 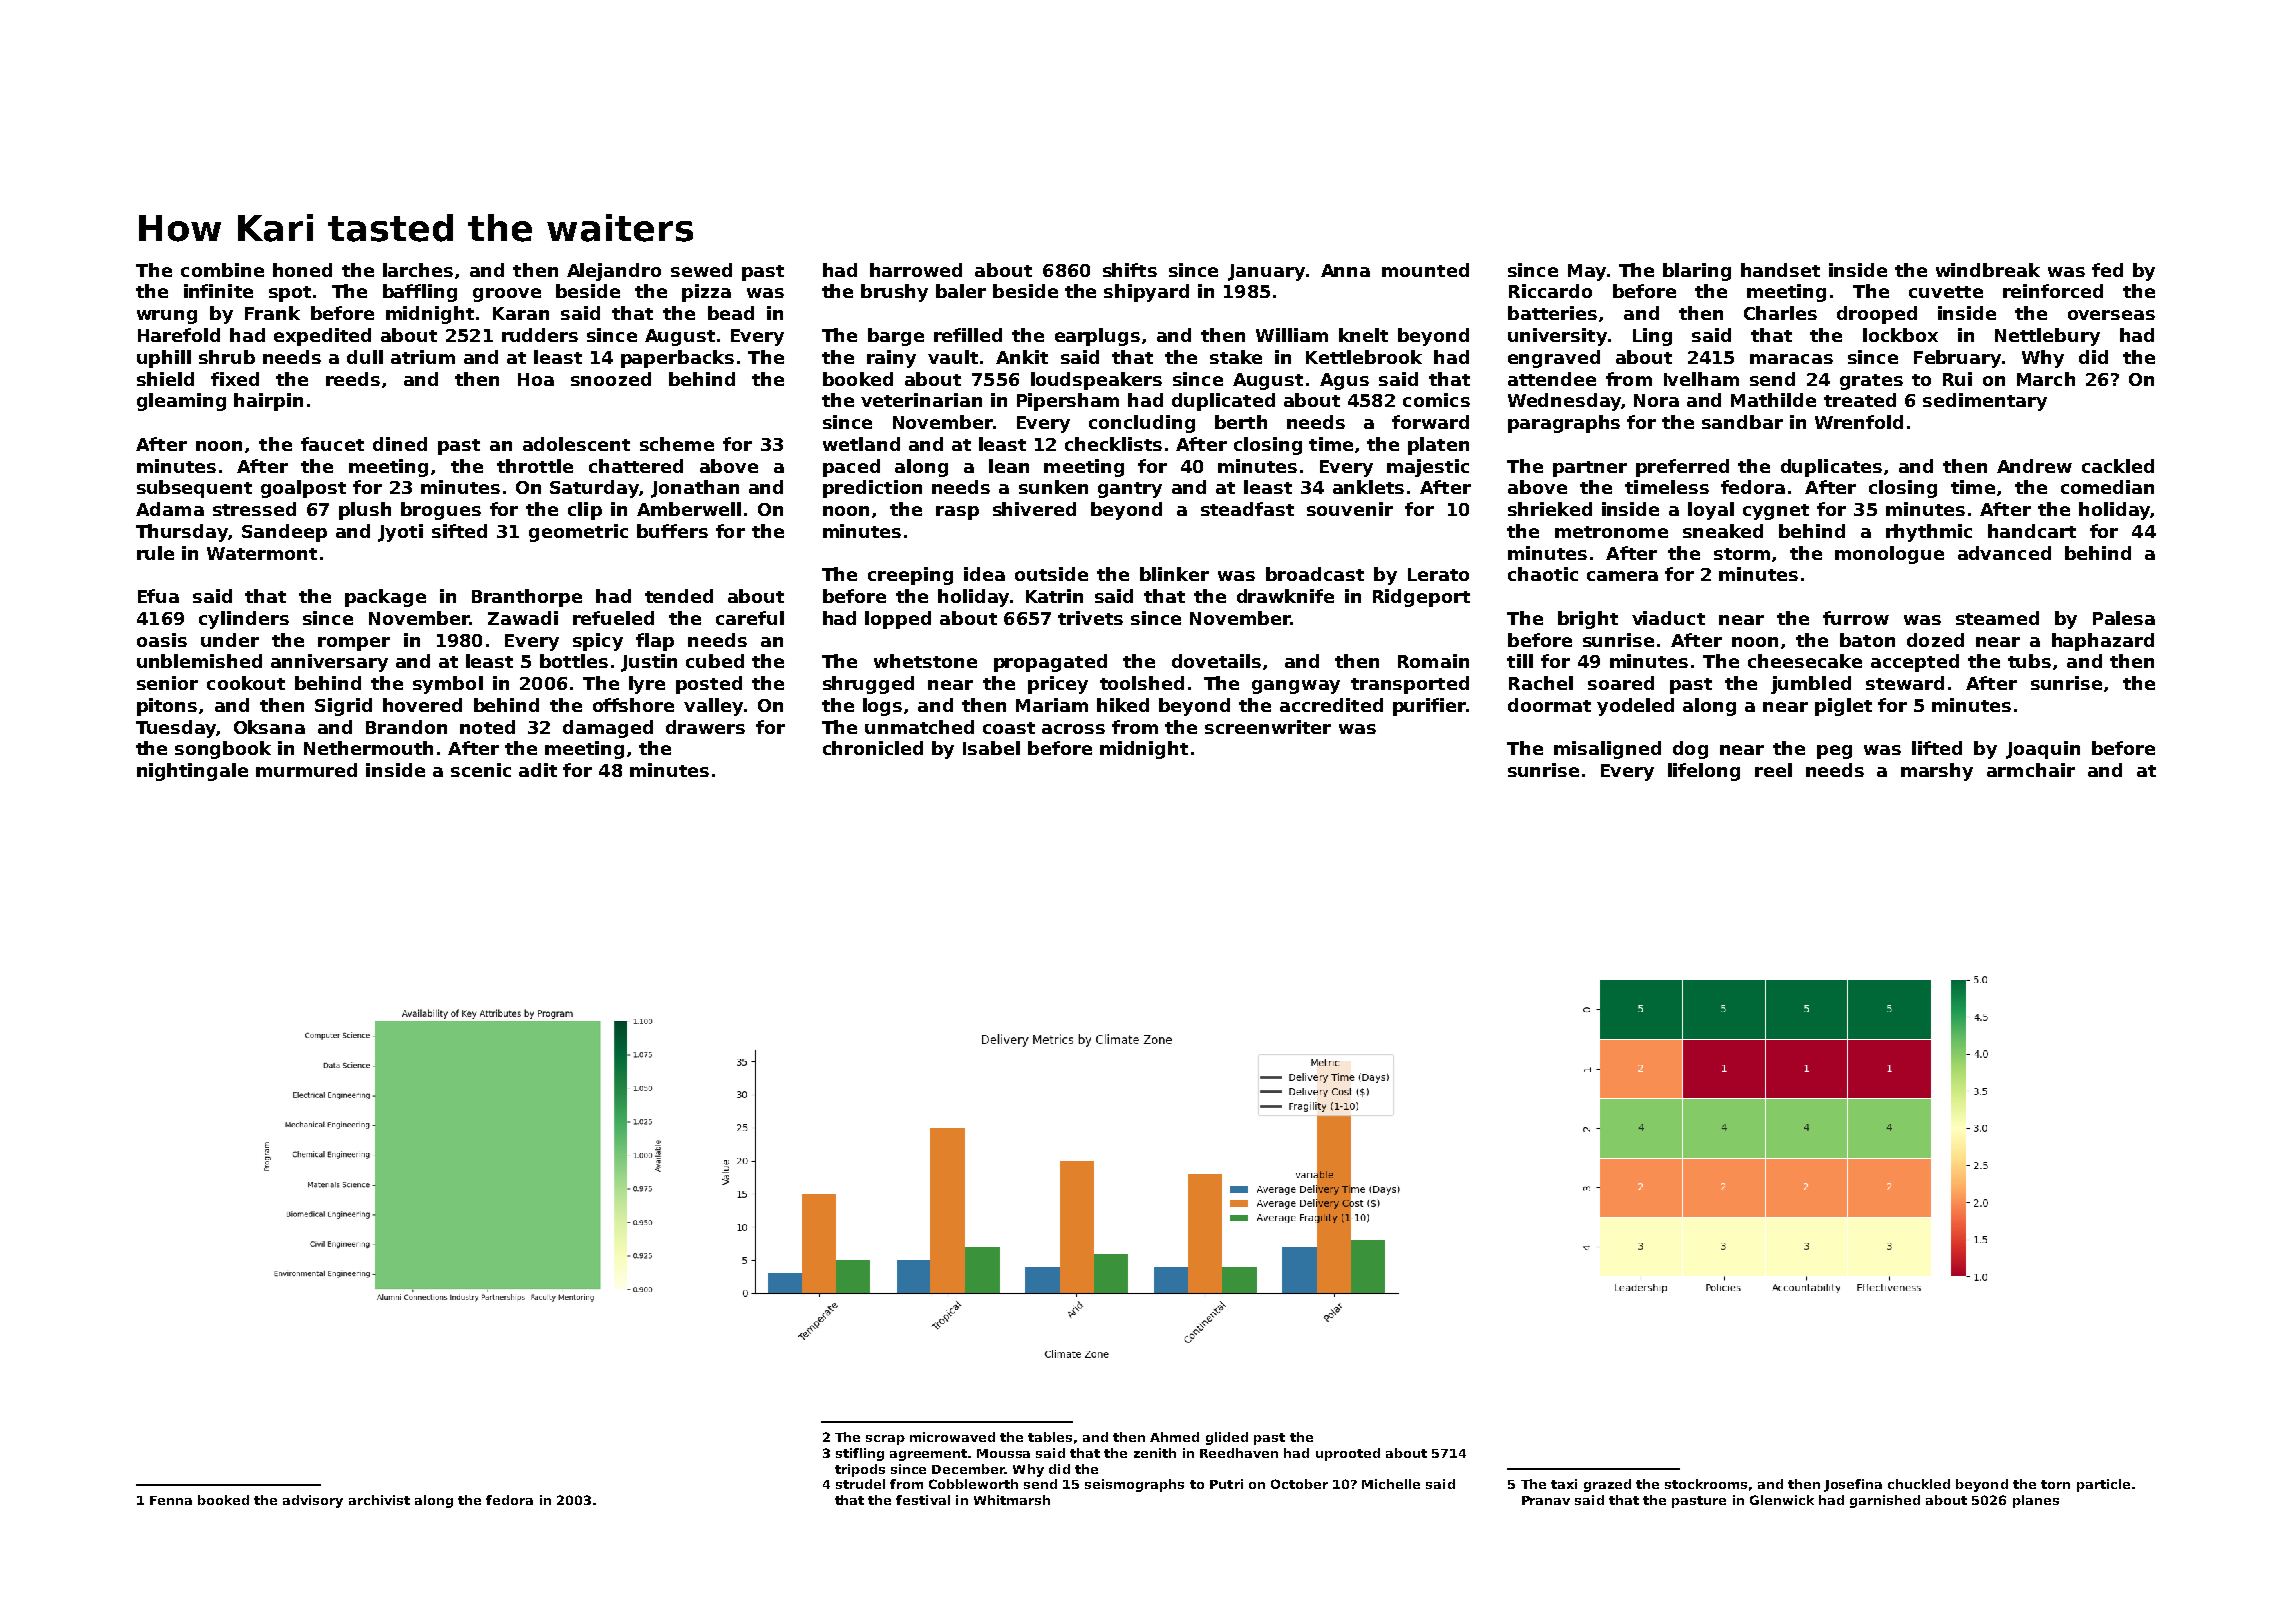 I want to click on vault, so click(x=953, y=357).
